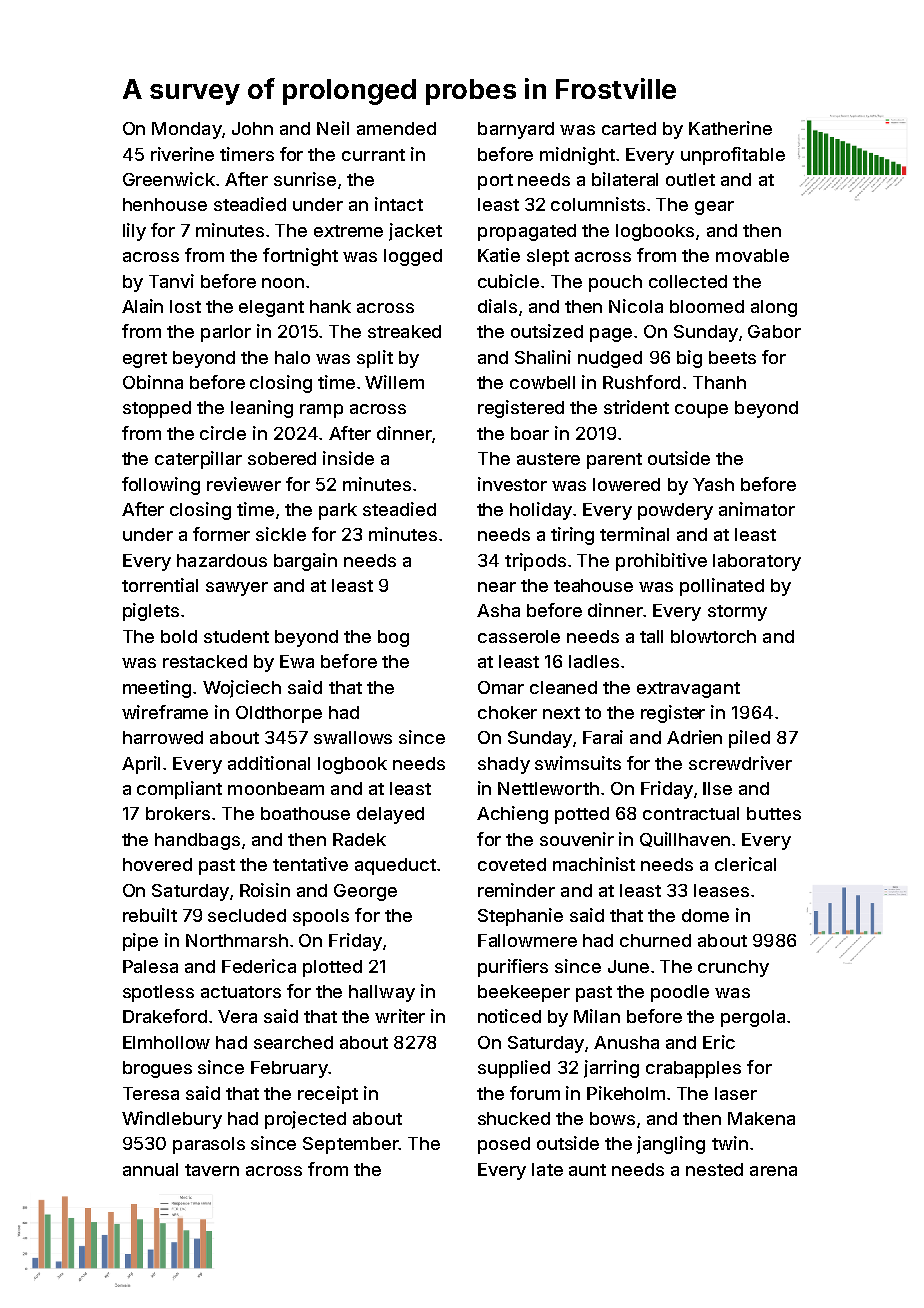  What do you see at coordinates (752, 255) in the screenshot?
I see `movable` at bounding box center [752, 255].
